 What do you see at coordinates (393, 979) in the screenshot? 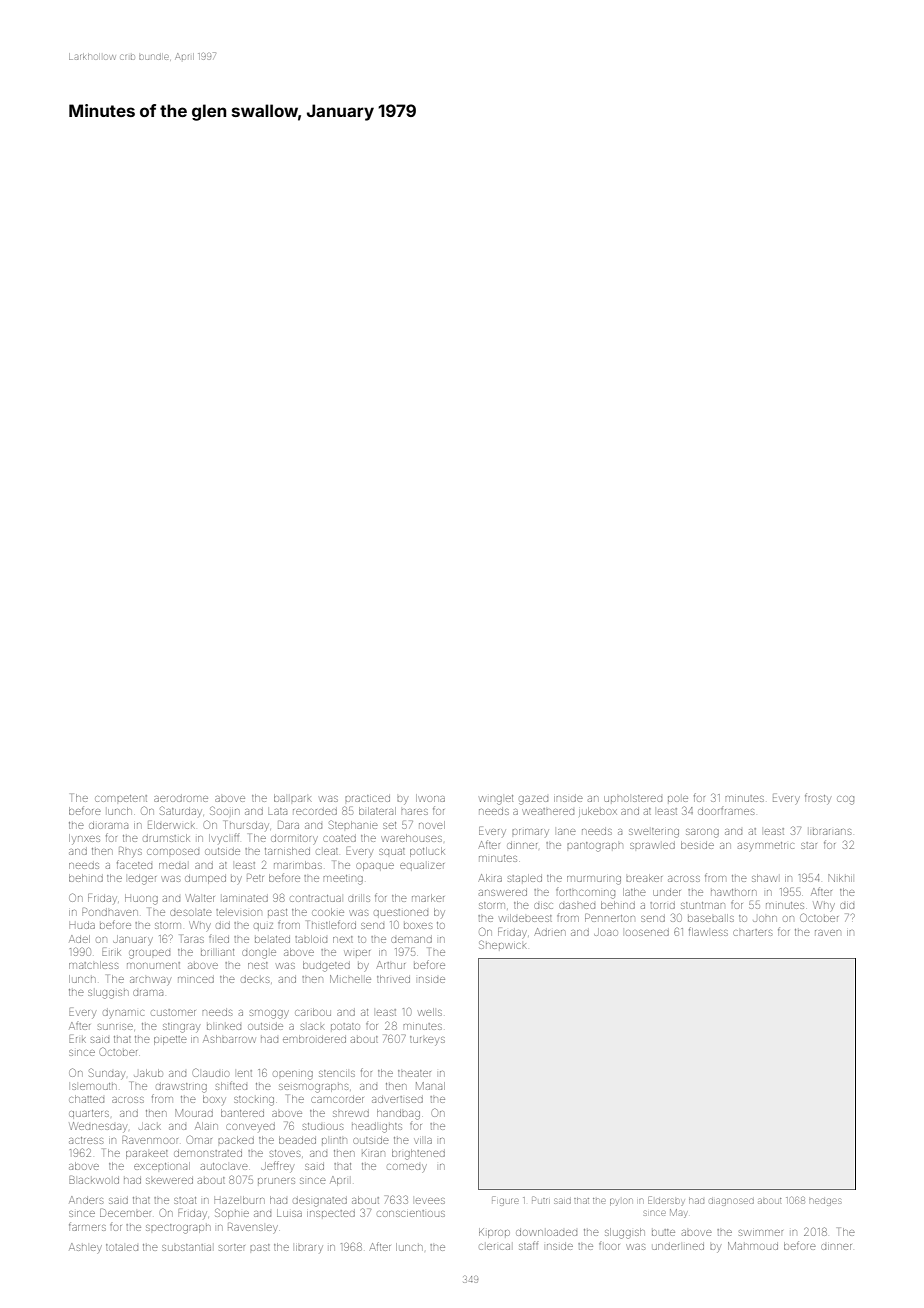
I see `thrived` at bounding box center [393, 979].
